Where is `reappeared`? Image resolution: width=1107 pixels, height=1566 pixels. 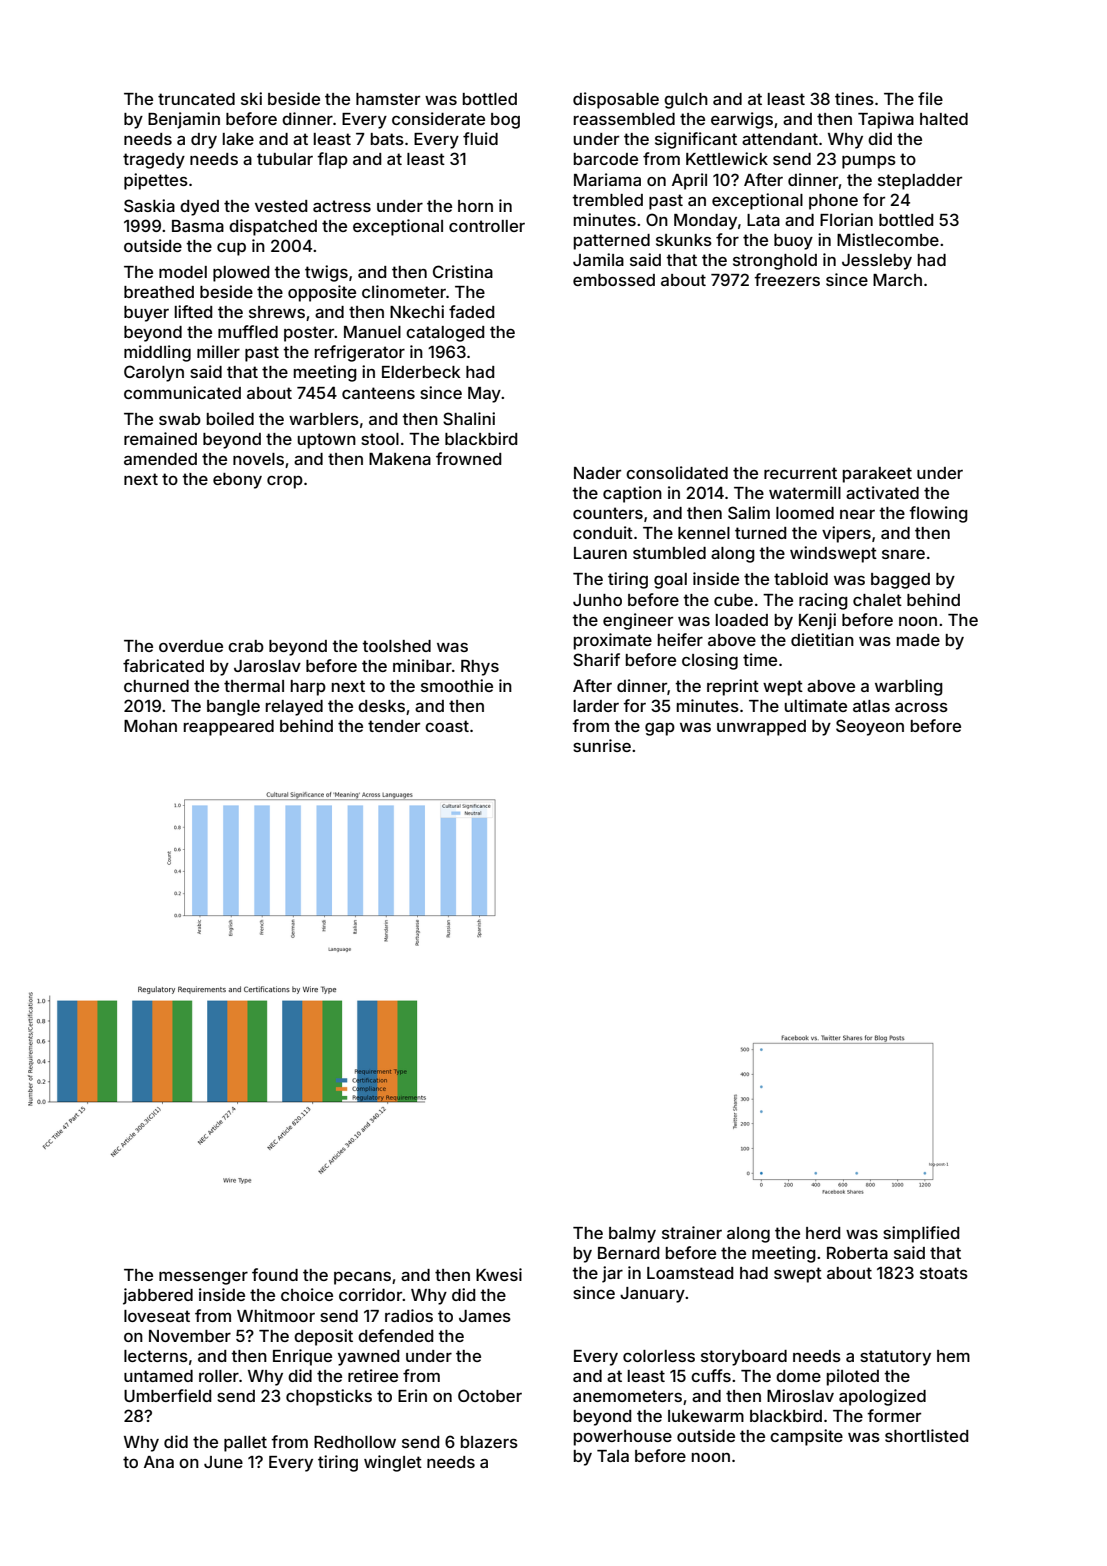 reappeared is located at coordinates (229, 728).
